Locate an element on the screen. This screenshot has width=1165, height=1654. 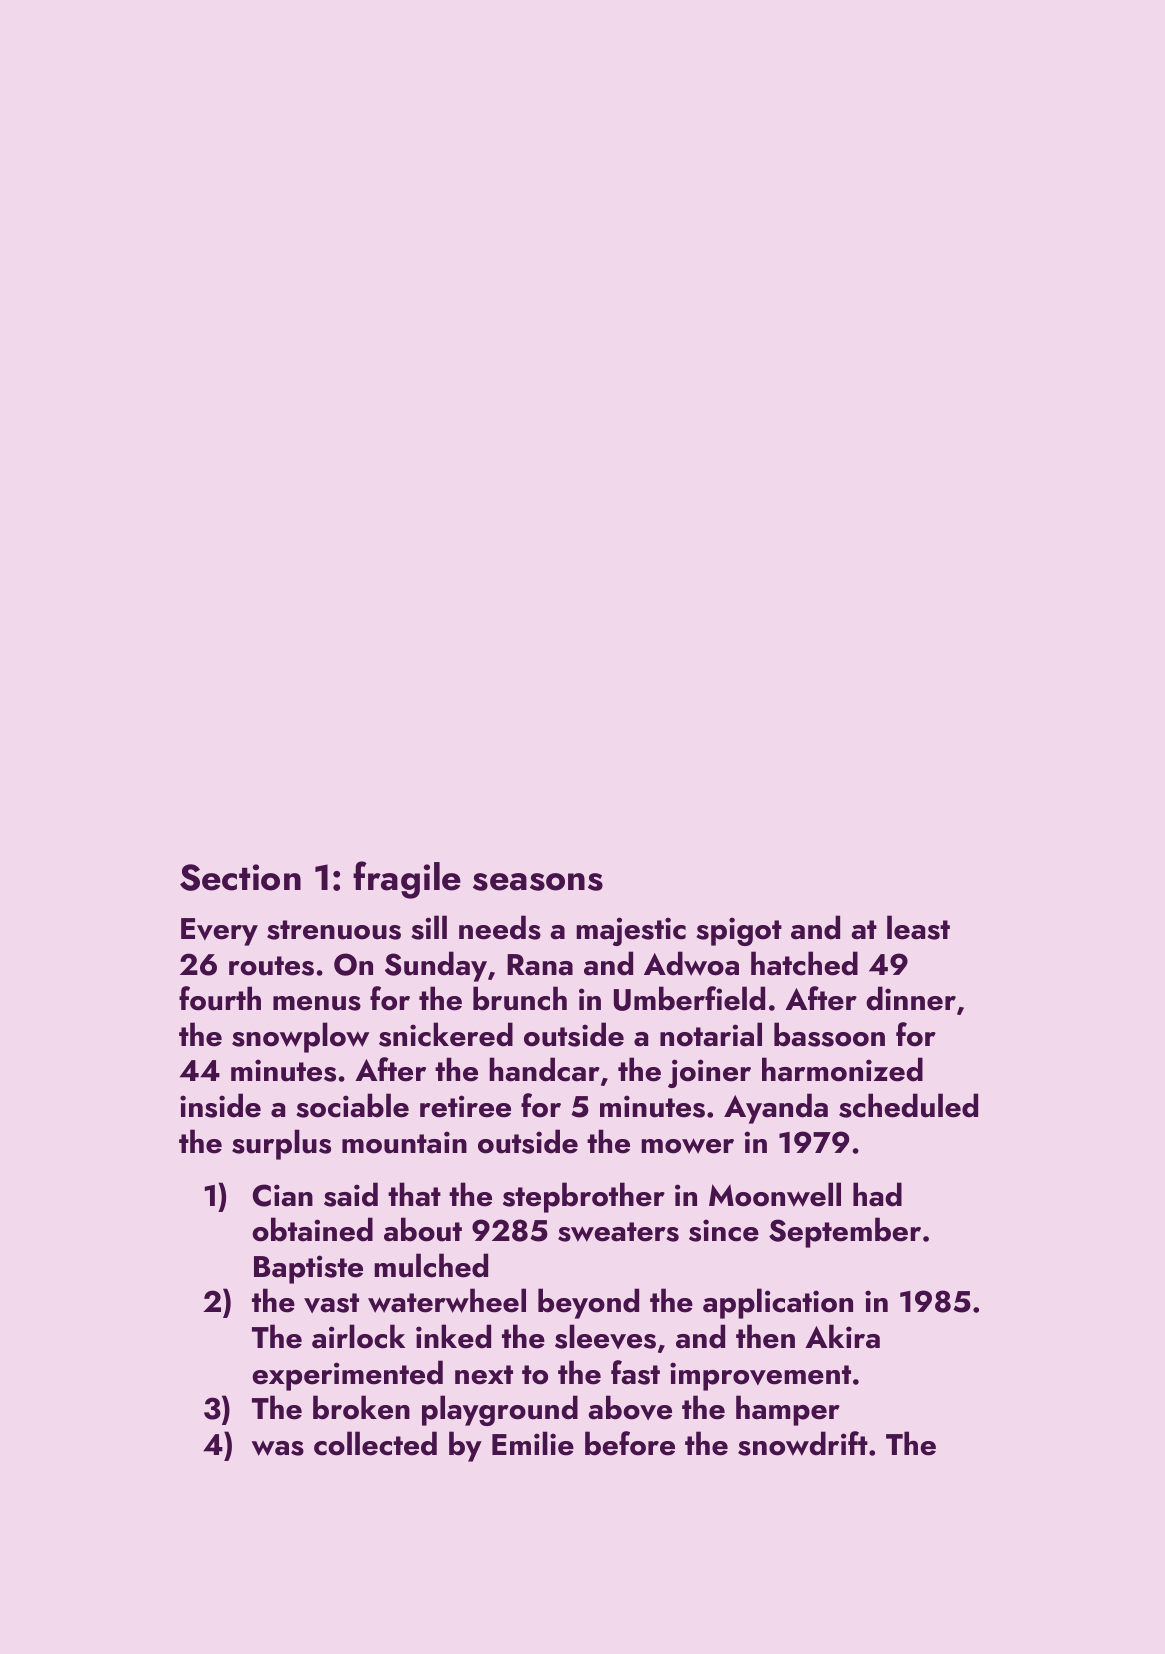
least is located at coordinates (918, 927).
